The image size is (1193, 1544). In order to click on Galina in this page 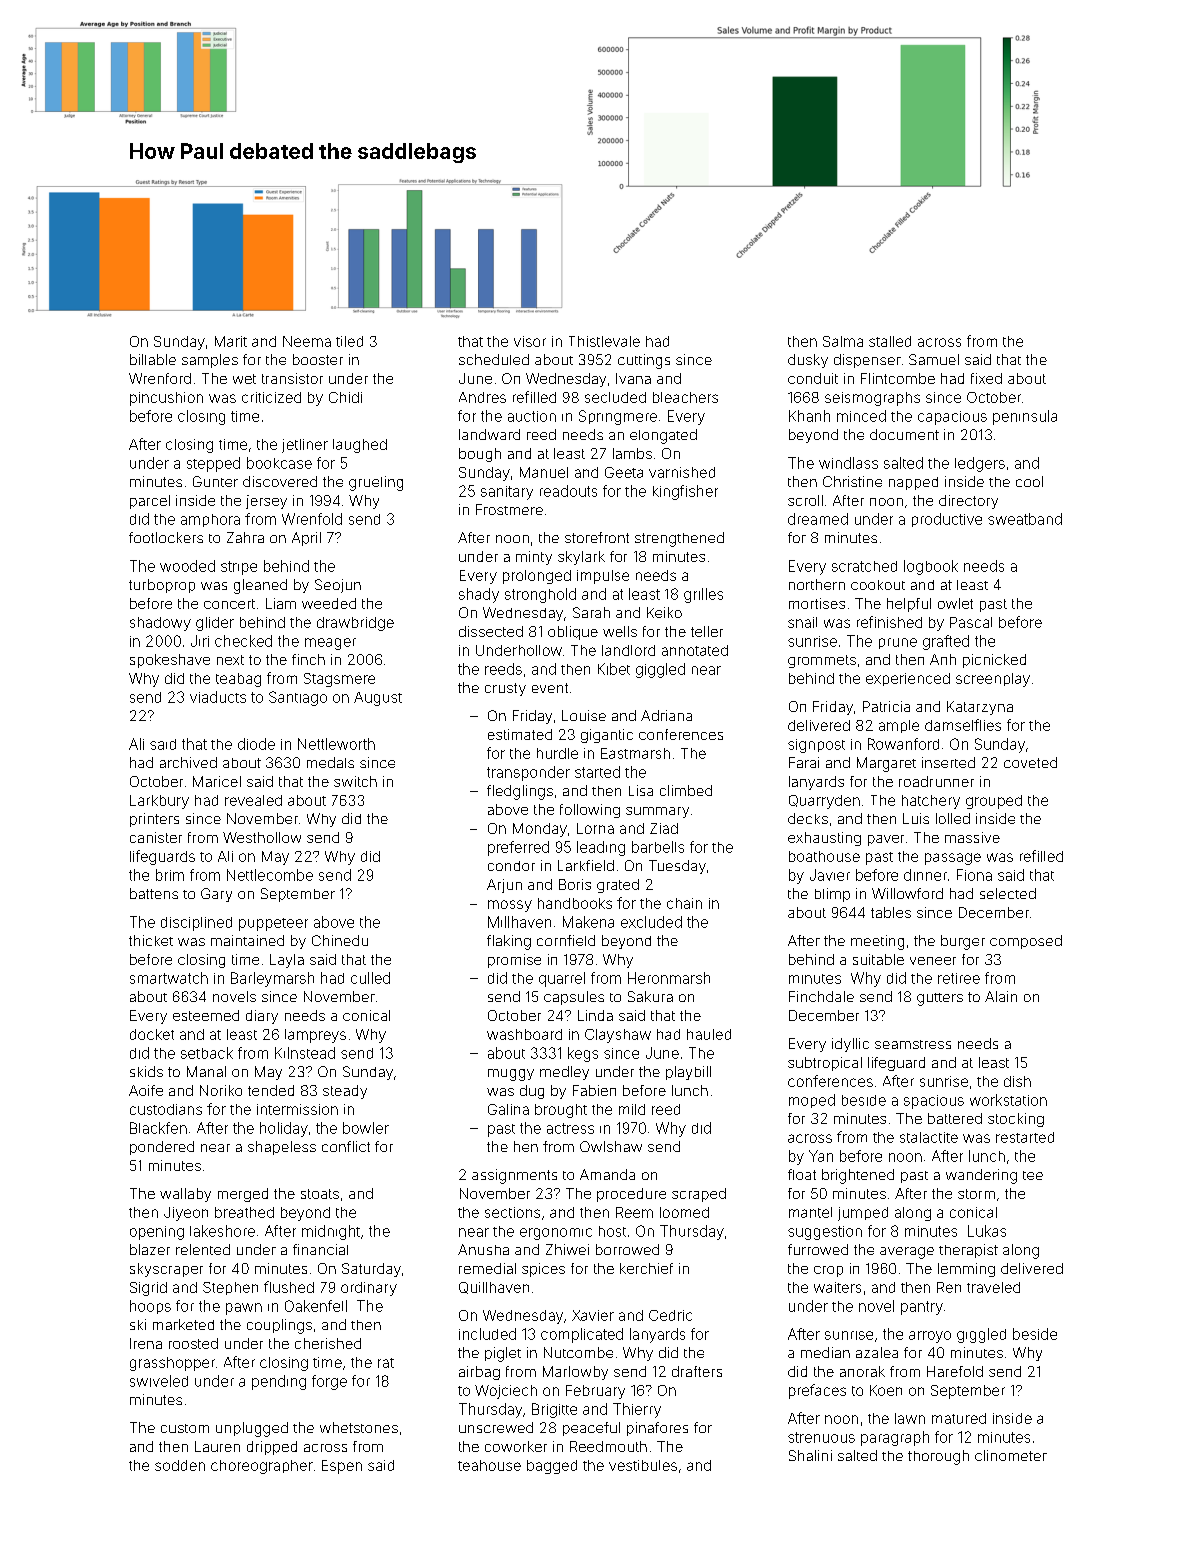, I will do `click(508, 1109)`.
